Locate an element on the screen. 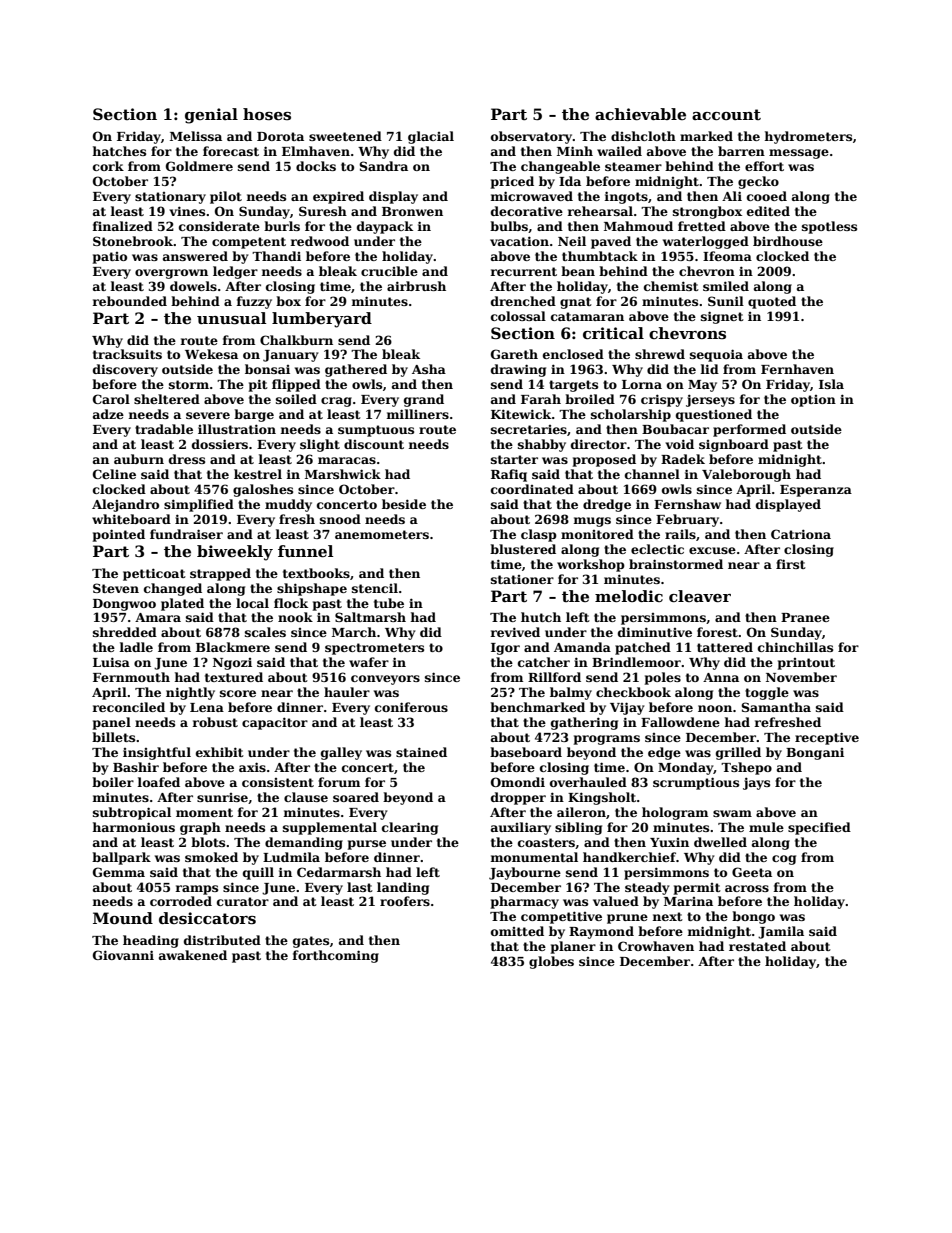 This screenshot has height=1233, width=952. wailed is located at coordinates (619, 151).
